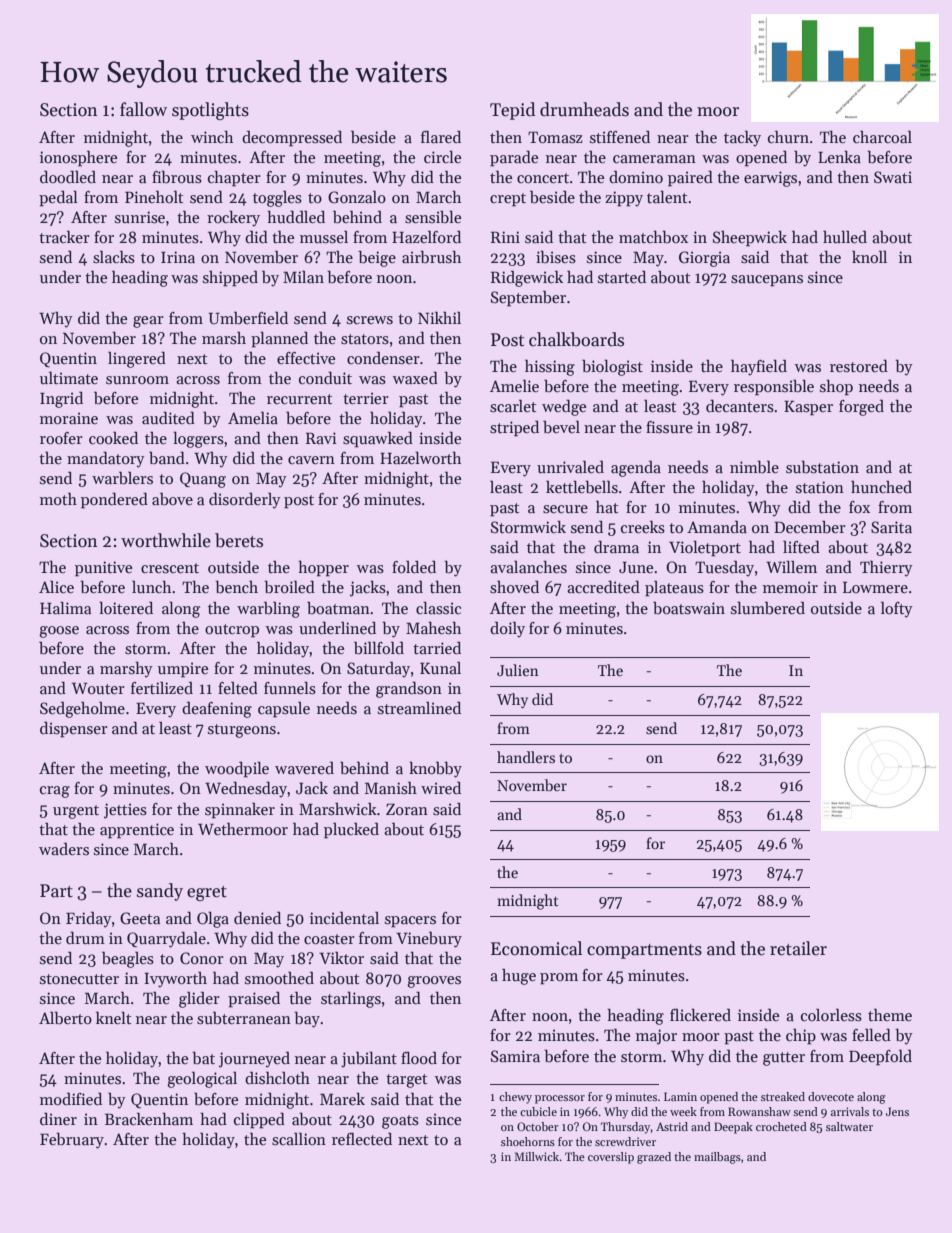  Describe the element at coordinates (277, 198) in the screenshot. I see `toggles` at that location.
